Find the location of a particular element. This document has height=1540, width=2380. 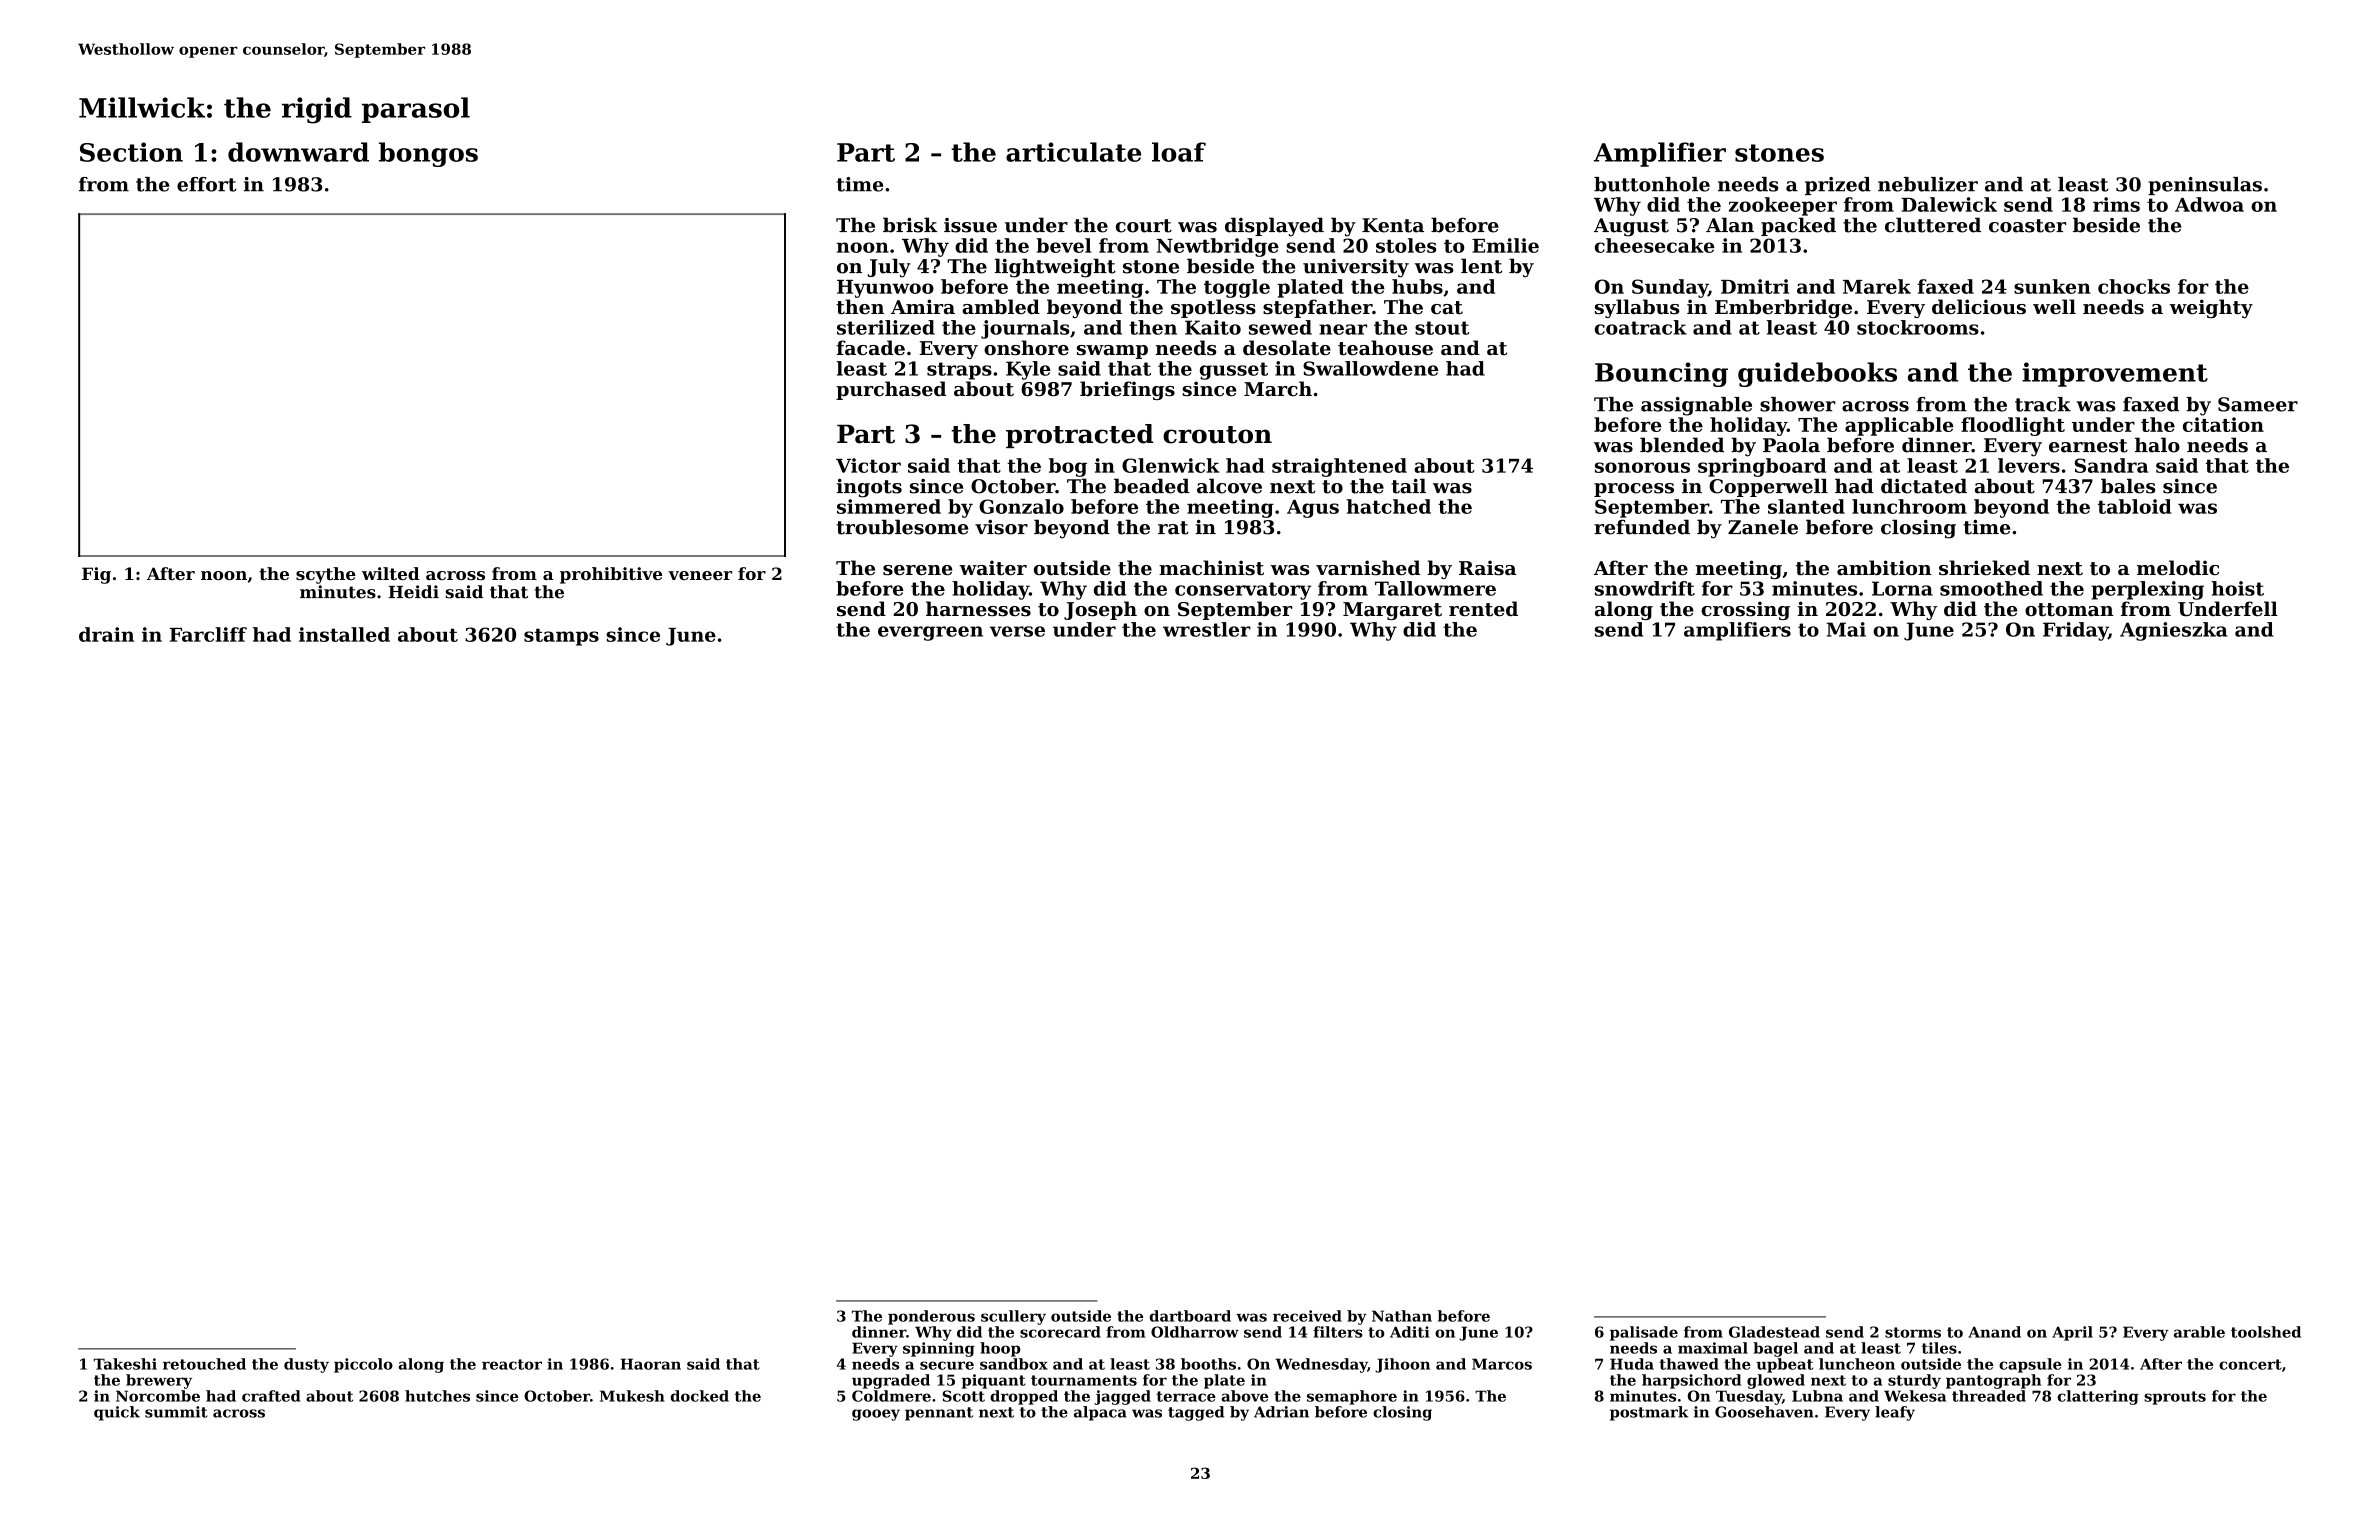

Friday is located at coordinates (2075, 631).
